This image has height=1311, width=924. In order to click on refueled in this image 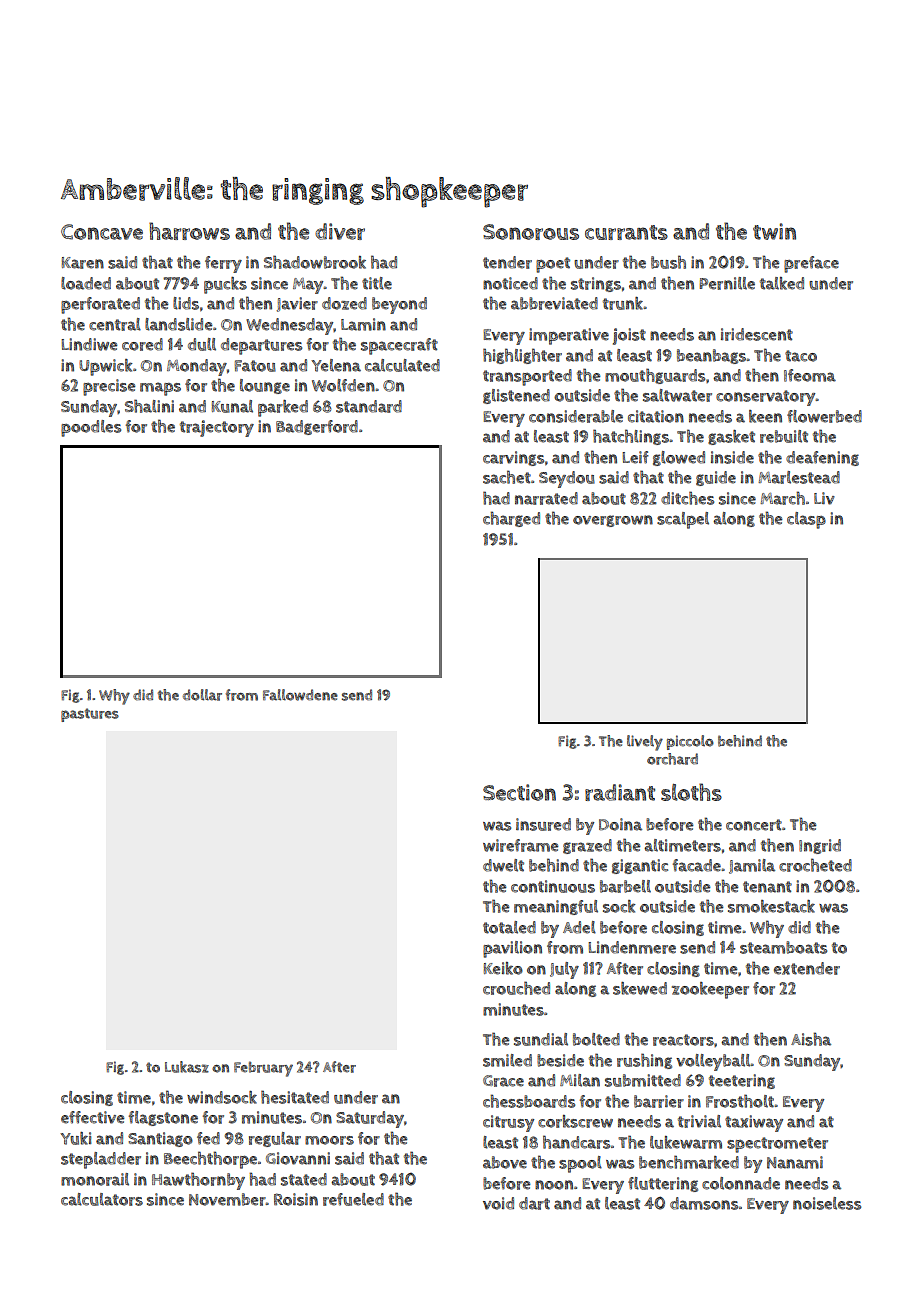, I will do `click(353, 1199)`.
